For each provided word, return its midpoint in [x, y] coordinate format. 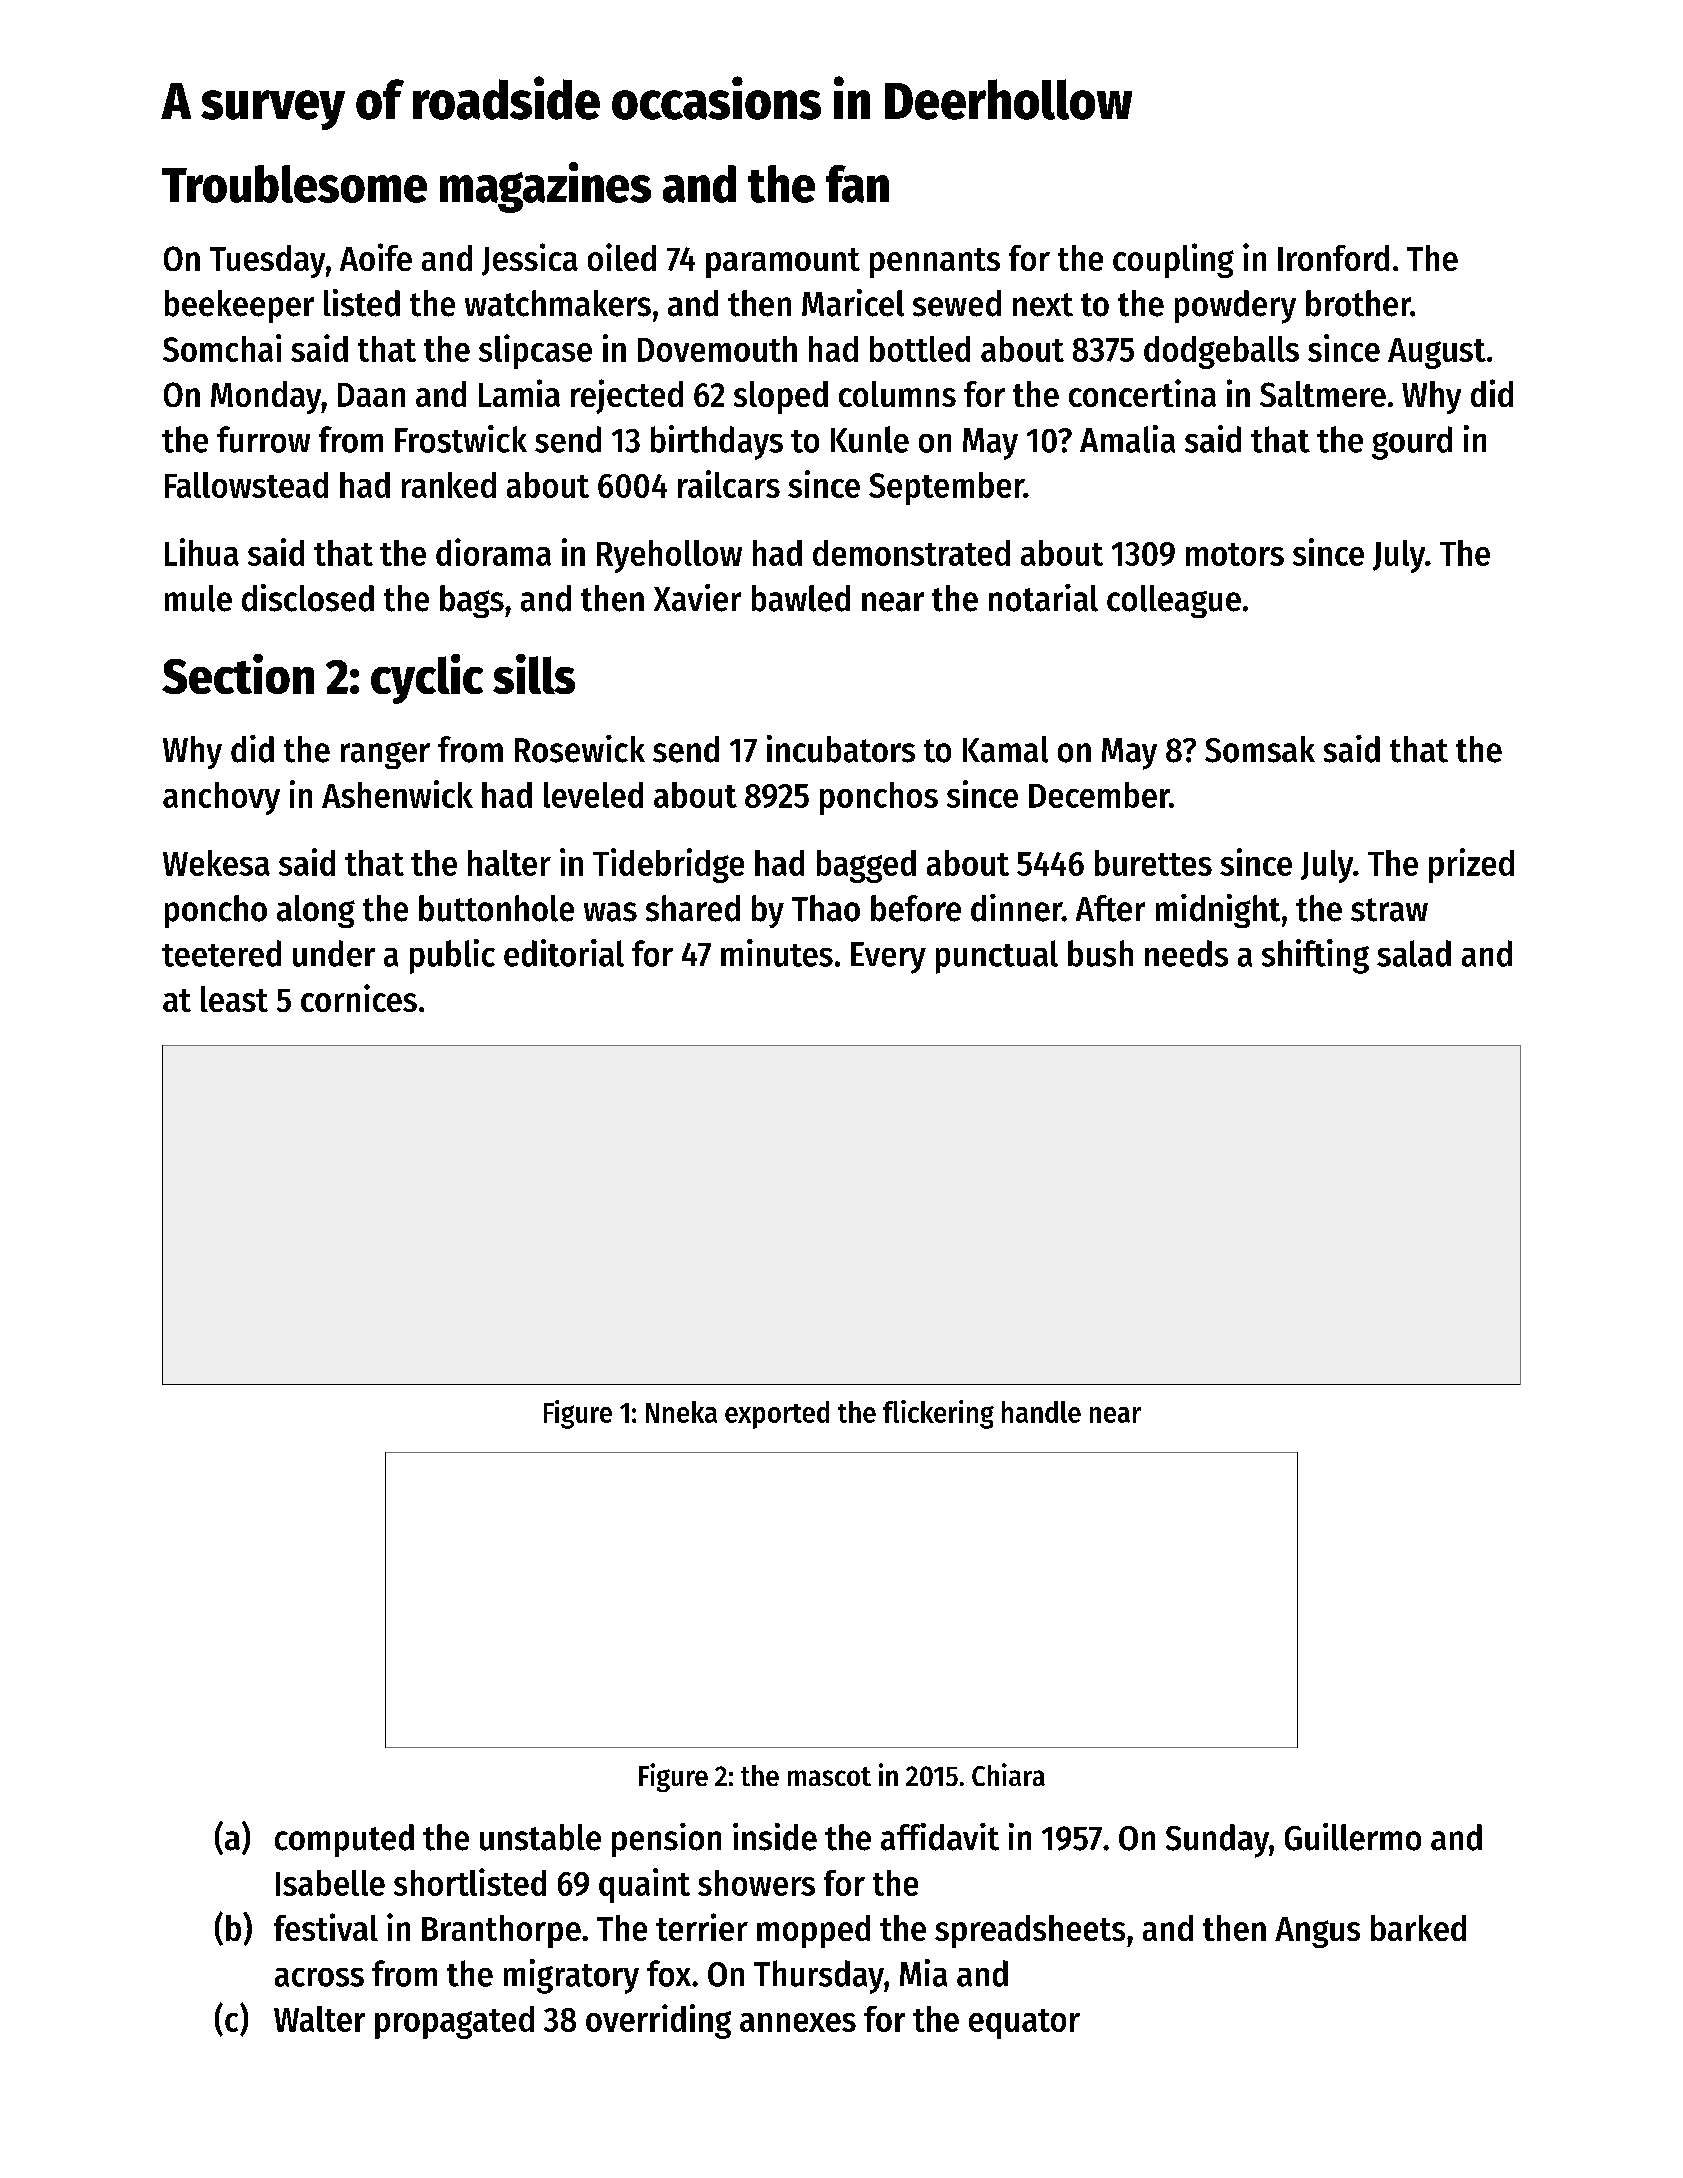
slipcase [535, 351]
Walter [319, 2019]
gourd [1412, 443]
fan [857, 184]
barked [1418, 1928]
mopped [813, 1931]
